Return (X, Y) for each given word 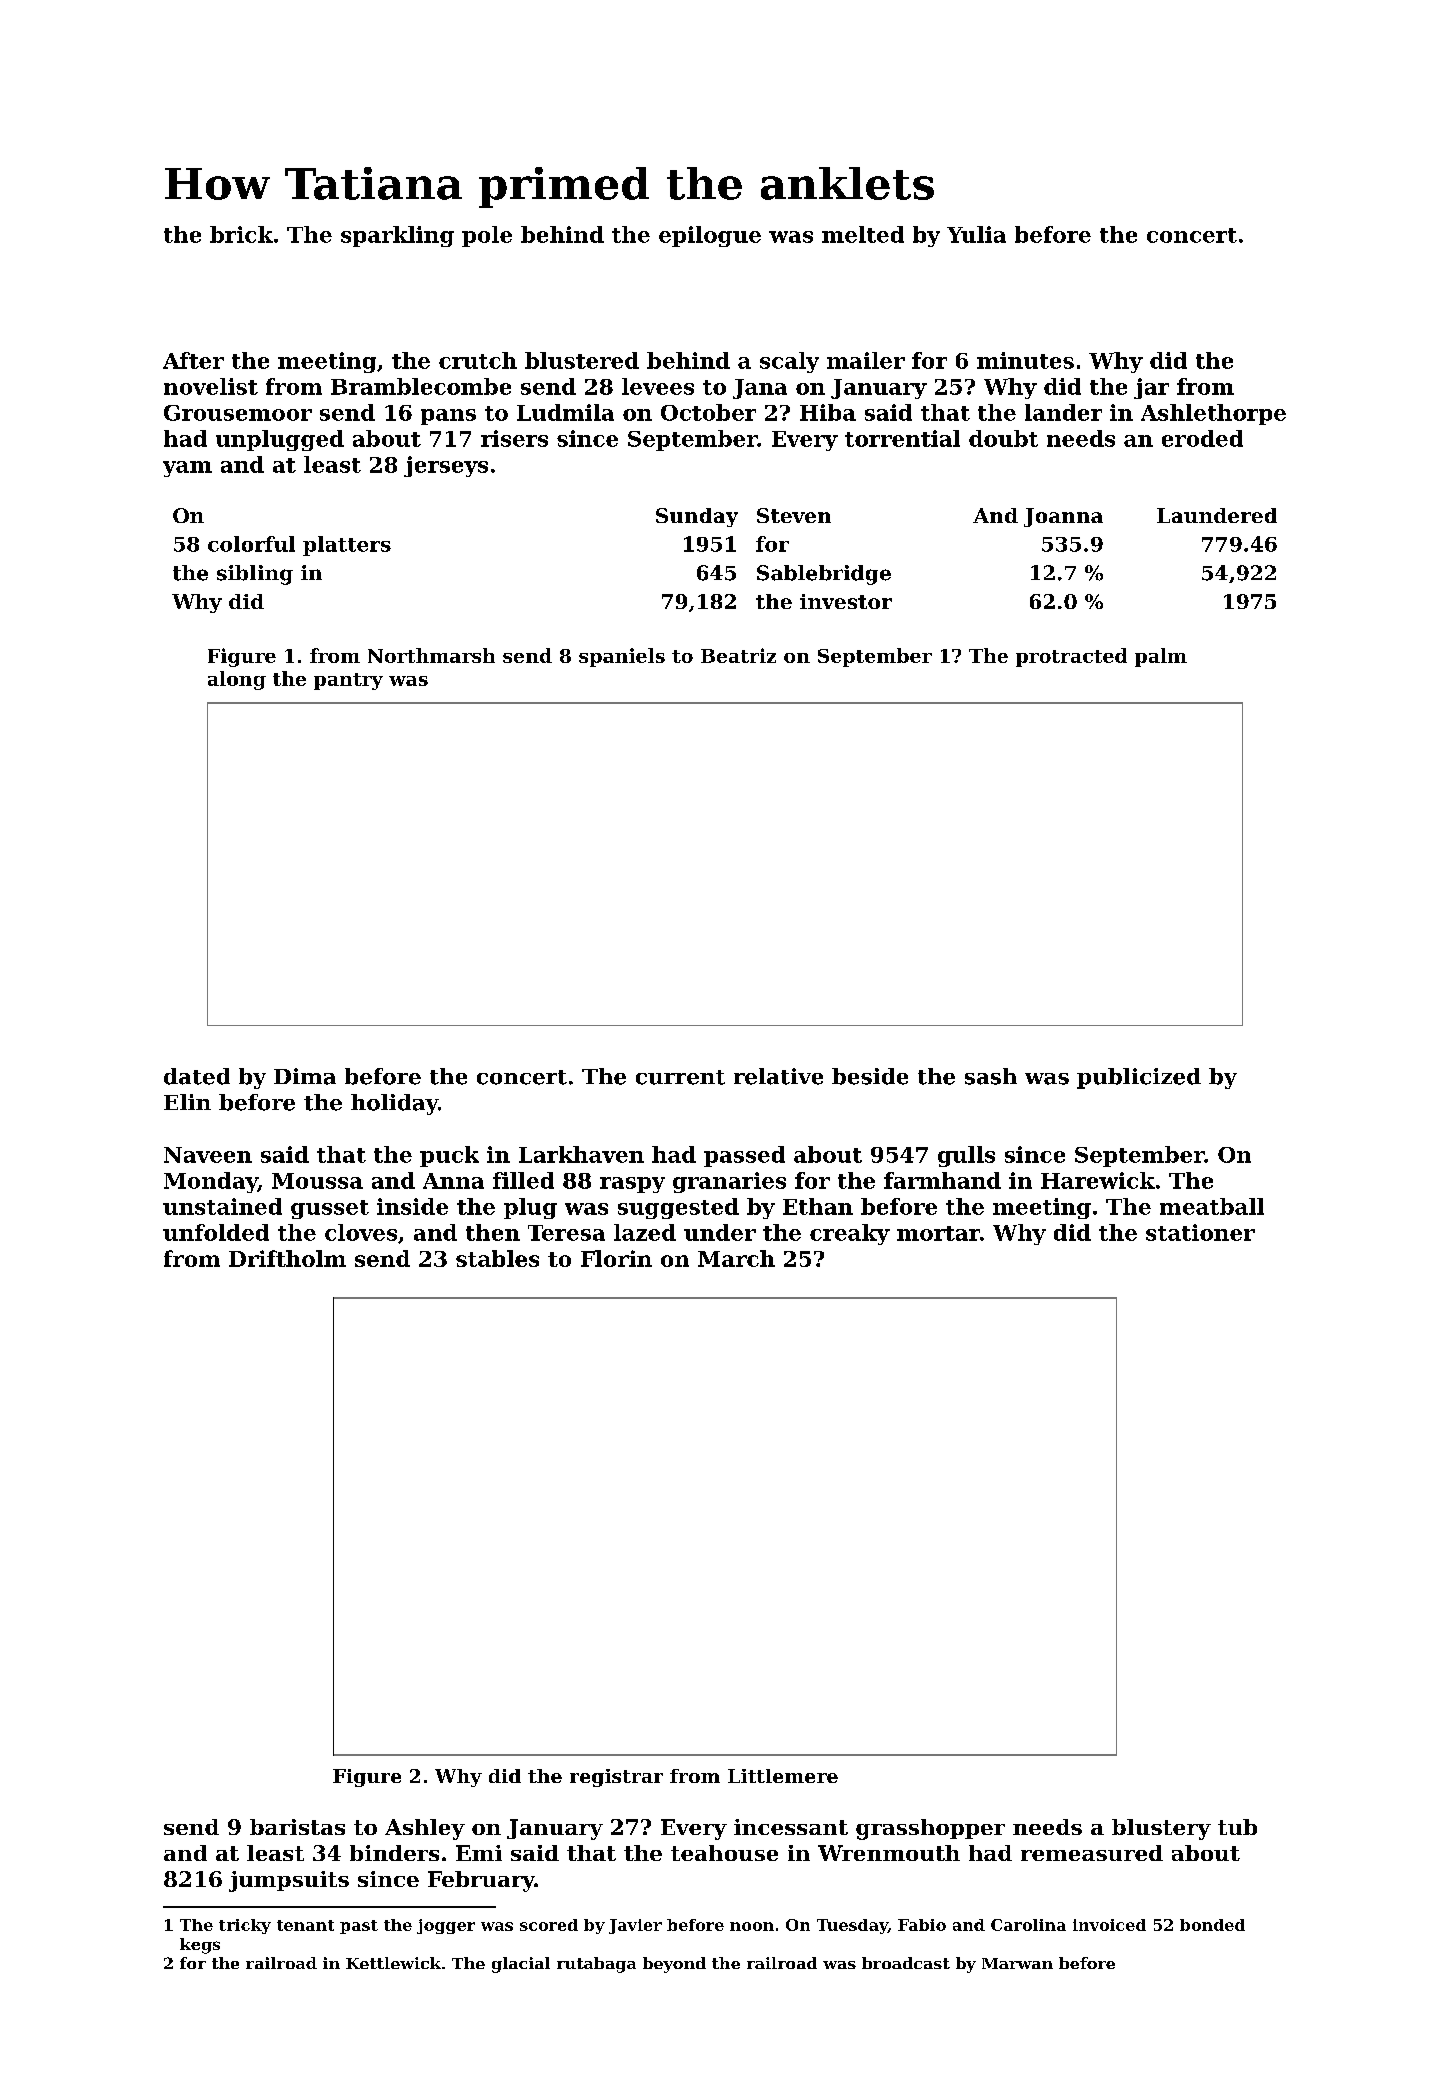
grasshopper (930, 1829)
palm (1161, 657)
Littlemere (783, 1776)
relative (778, 1076)
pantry (348, 681)
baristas (297, 1827)
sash (991, 1076)
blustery (1161, 1829)
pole (487, 236)
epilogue (710, 236)
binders (394, 1853)
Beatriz (738, 655)
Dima (305, 1076)
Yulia (976, 234)
